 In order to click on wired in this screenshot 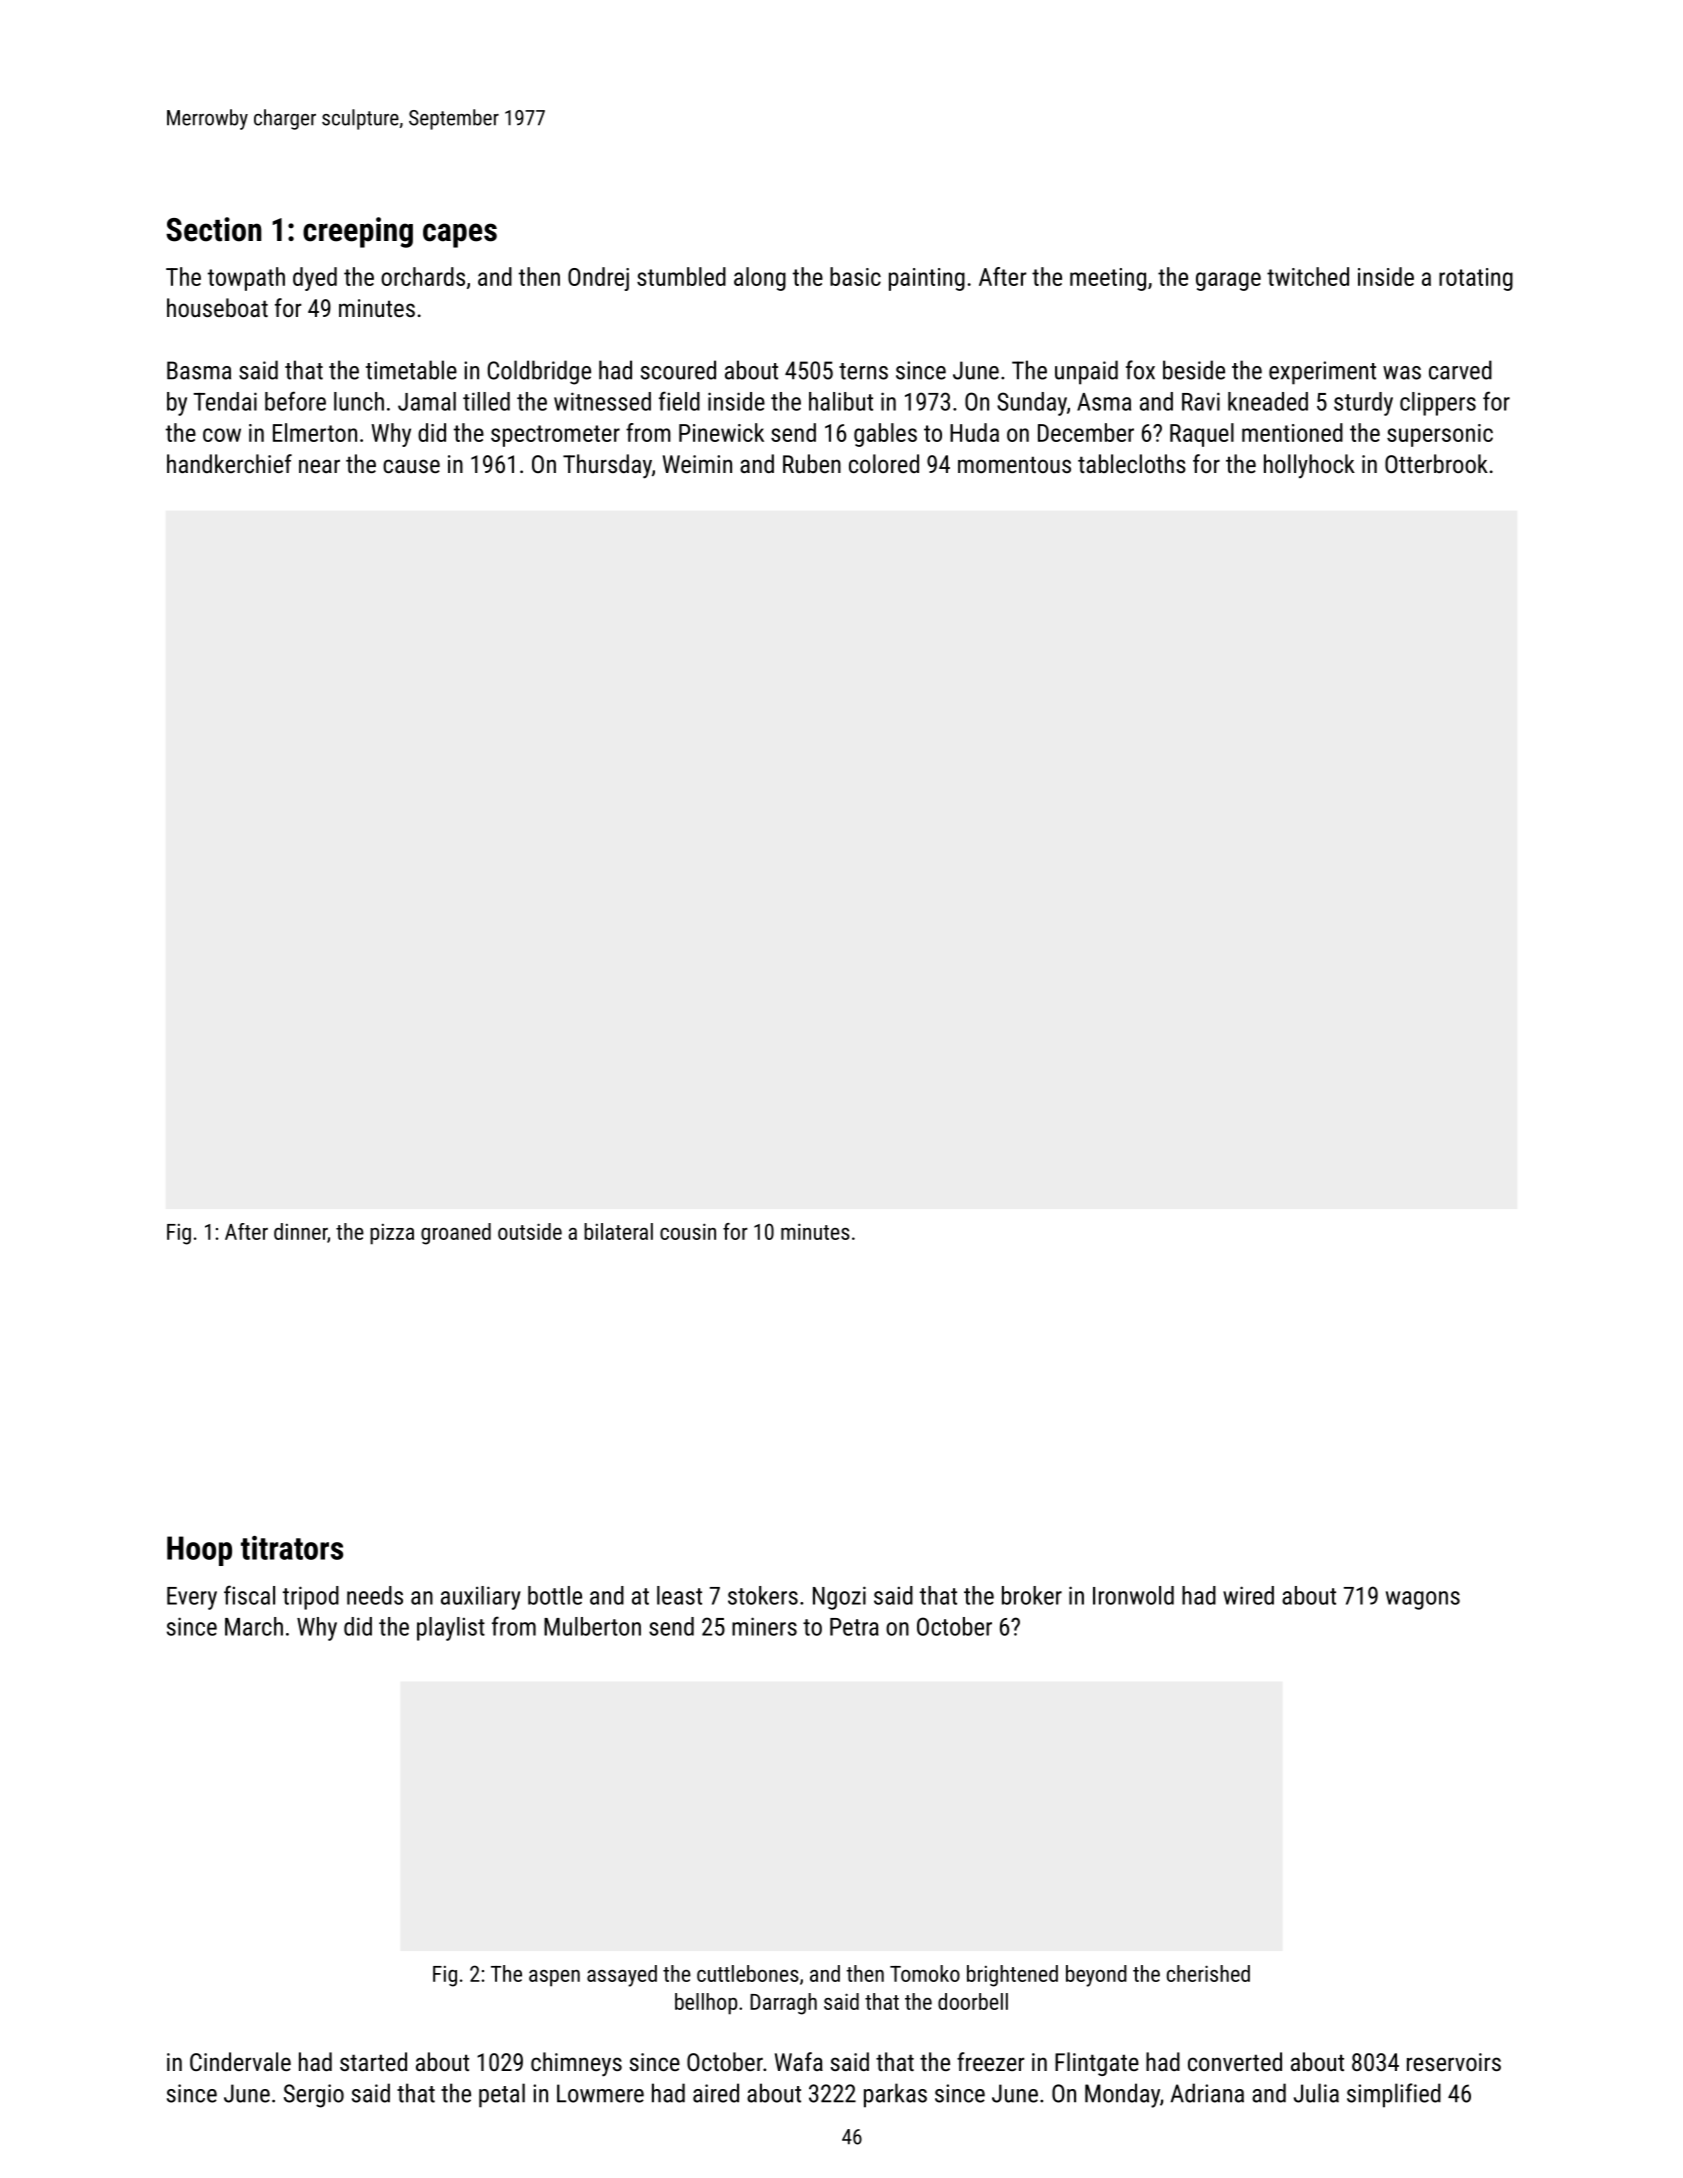, I will do `click(1248, 1595)`.
